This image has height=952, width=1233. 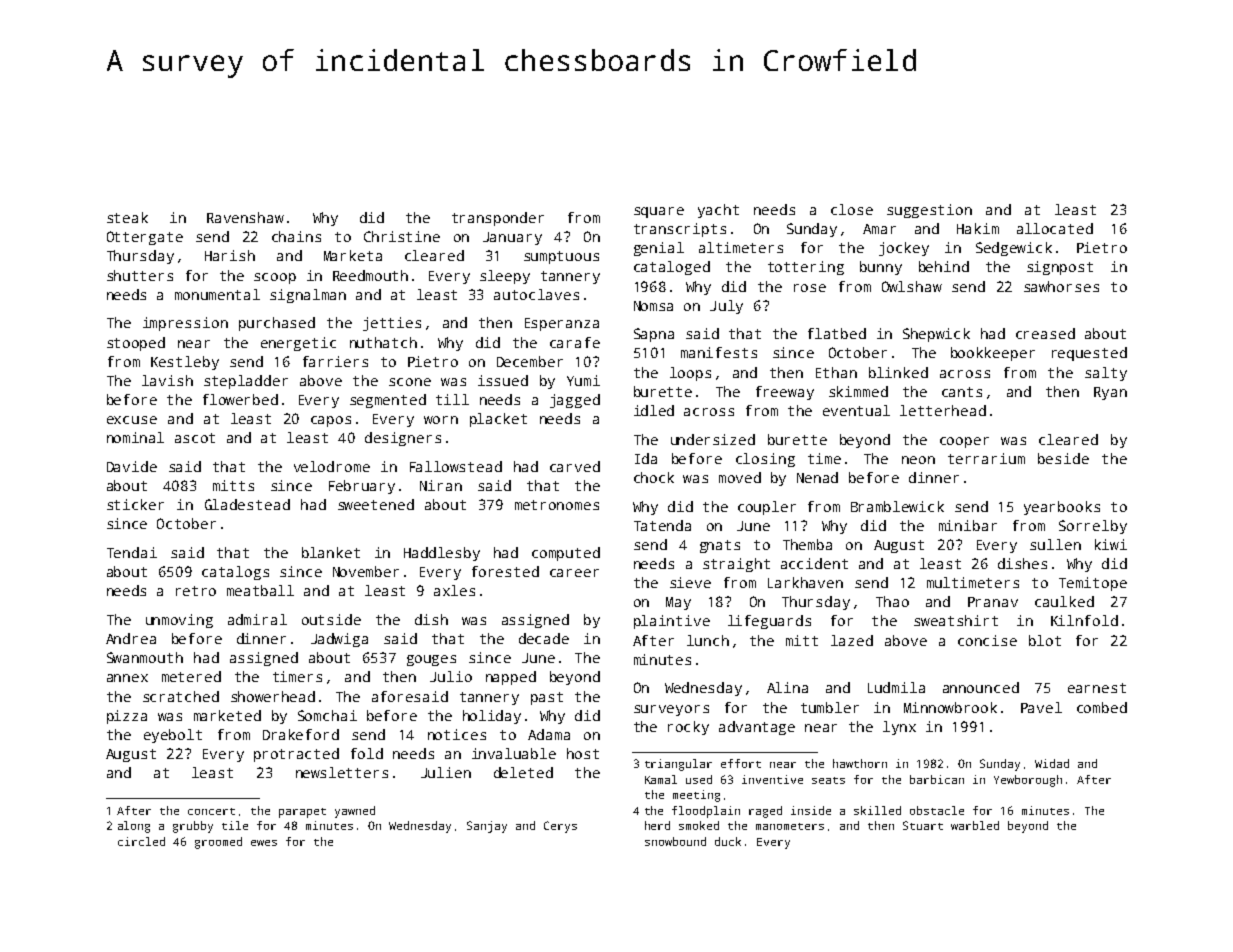 What do you see at coordinates (566, 554) in the image?
I see `computed` at bounding box center [566, 554].
